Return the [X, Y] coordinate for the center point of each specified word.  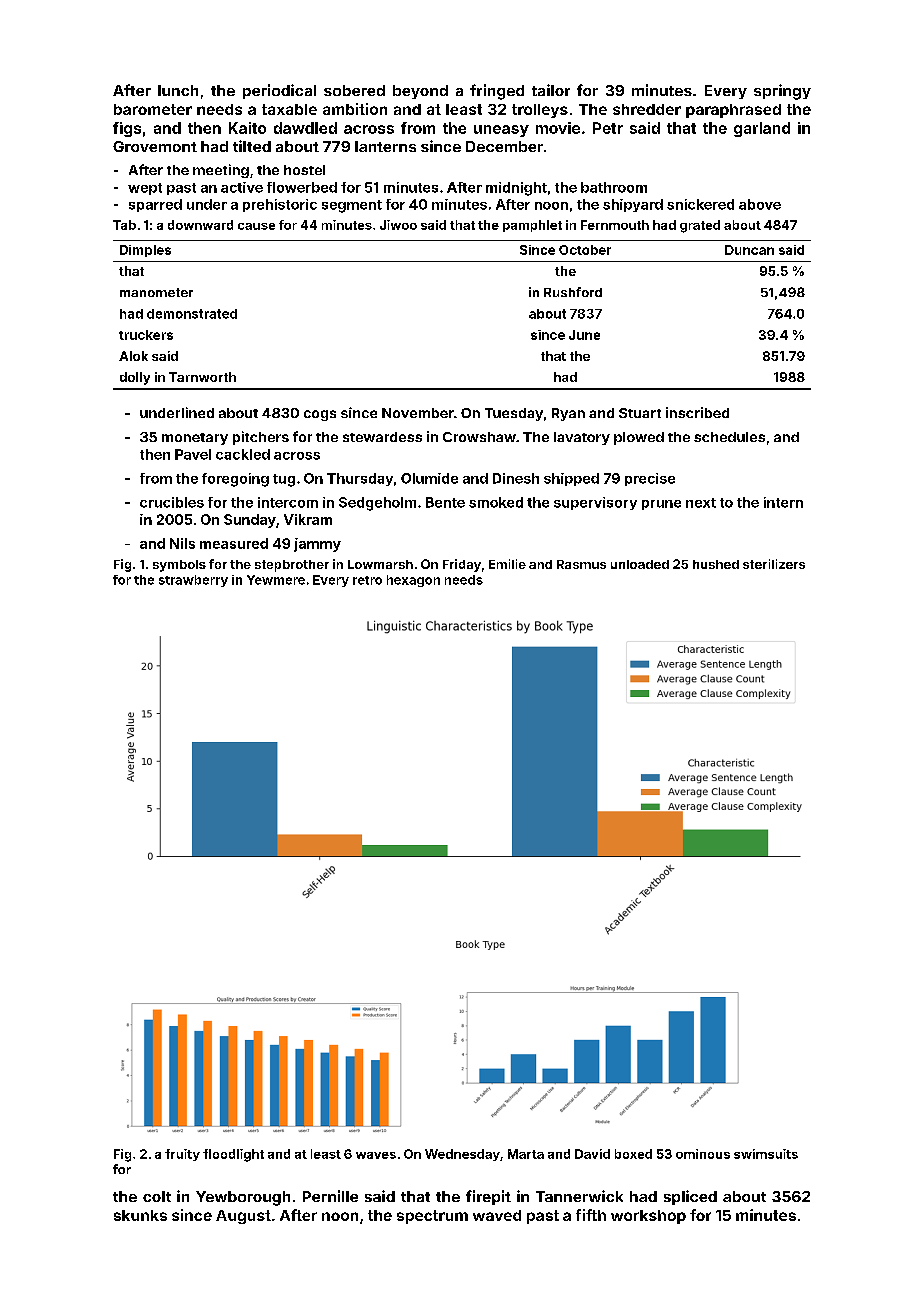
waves [376, 1155]
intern [783, 502]
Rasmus [581, 564]
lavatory [582, 438]
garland [762, 129]
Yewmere [276, 580]
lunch [178, 90]
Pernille [330, 1196]
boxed [633, 1154]
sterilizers [774, 564]
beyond [420, 92]
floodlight [233, 1155]
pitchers [261, 438]
